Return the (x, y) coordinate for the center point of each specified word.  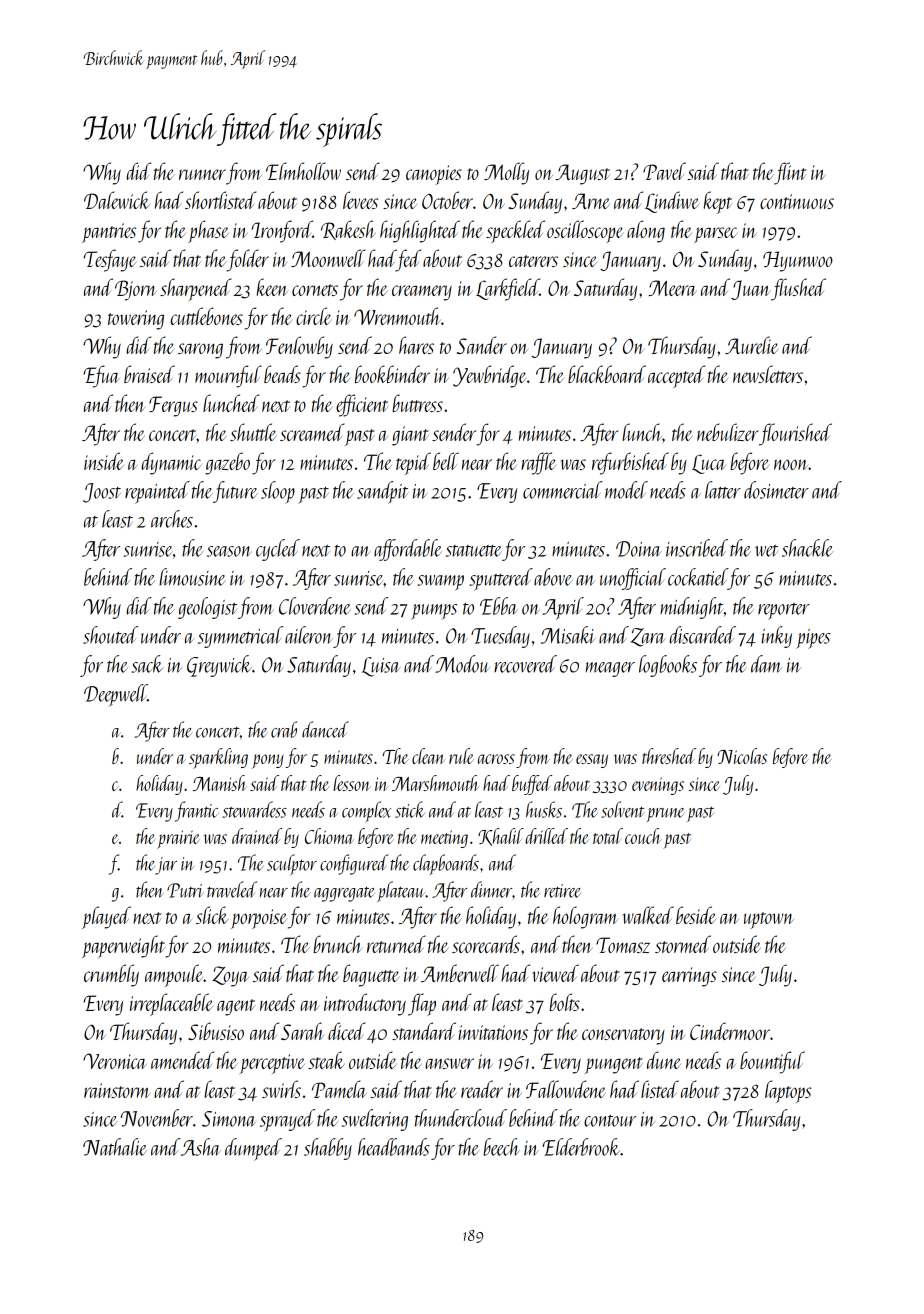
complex (366, 811)
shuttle (253, 432)
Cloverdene (315, 606)
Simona (229, 1119)
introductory (365, 1004)
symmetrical (240, 637)
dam (766, 664)
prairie (178, 839)
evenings (658, 786)
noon (791, 464)
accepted (676, 376)
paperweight (123, 946)
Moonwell (328, 258)
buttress (417, 403)
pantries (109, 233)
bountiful (772, 1062)
